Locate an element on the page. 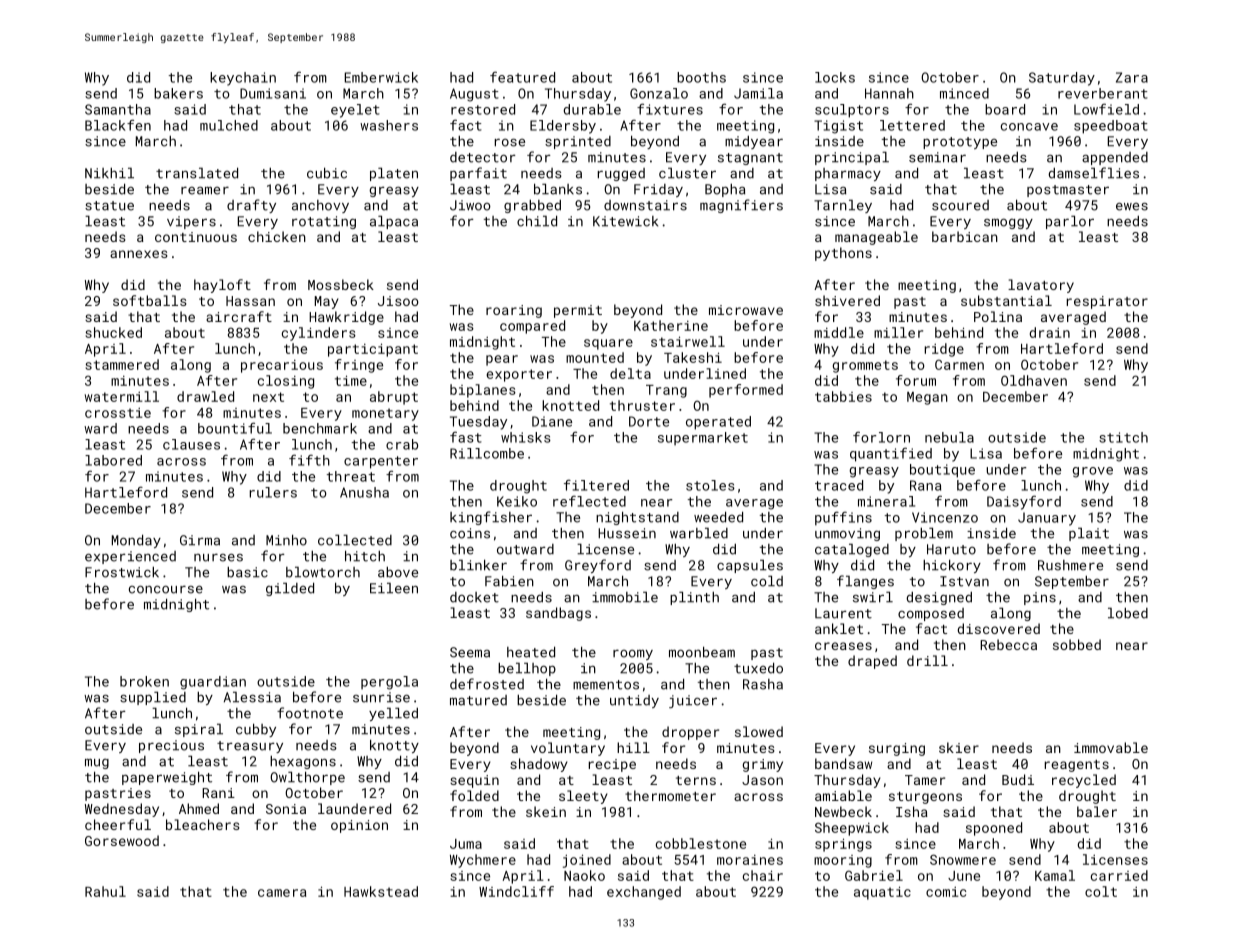 The image size is (1233, 952). clauses is located at coordinates (191, 444).
